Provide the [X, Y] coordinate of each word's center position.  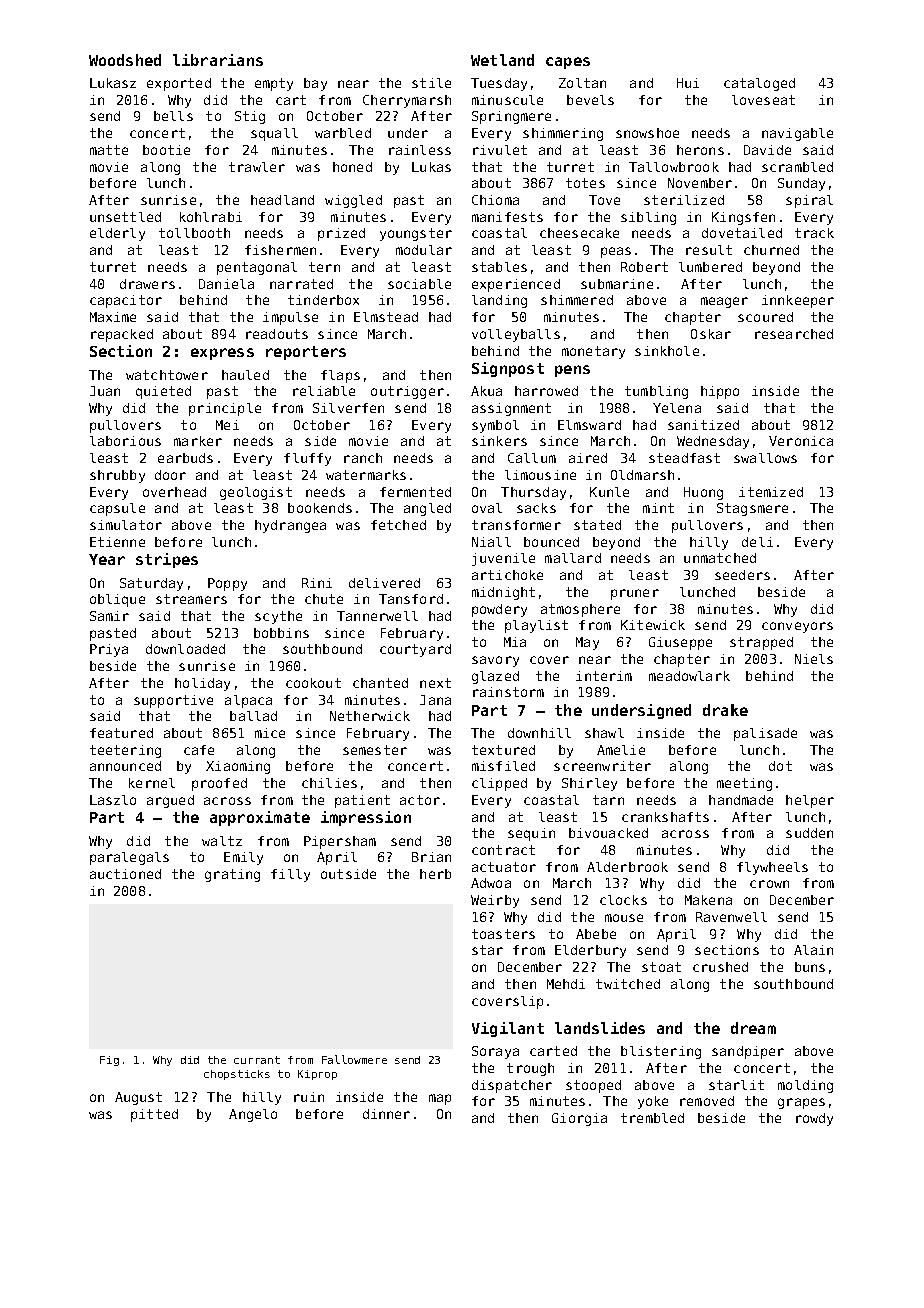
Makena [708, 900]
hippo [720, 392]
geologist [256, 493]
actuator [504, 867]
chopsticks [237, 1075]
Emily [243, 858]
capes [568, 63]
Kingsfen [743, 218]
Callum [532, 458]
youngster [416, 234]
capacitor [126, 301]
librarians [218, 60]
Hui [688, 83]
